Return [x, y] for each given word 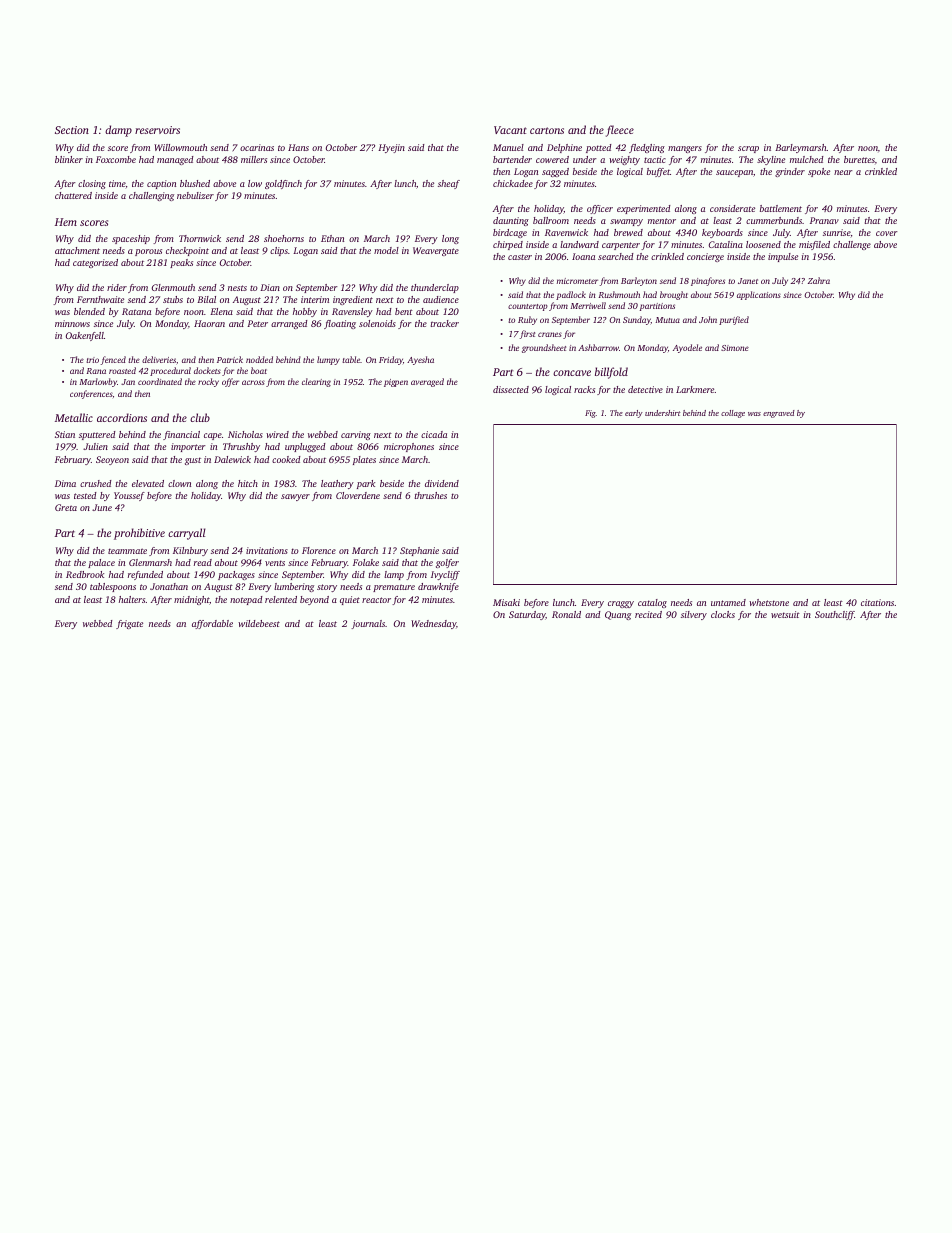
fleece [620, 131]
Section [72, 130]
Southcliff [834, 615]
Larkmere [695, 389]
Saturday [527, 615]
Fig [590, 414]
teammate [127, 551]
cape [213, 436]
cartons [547, 130]
